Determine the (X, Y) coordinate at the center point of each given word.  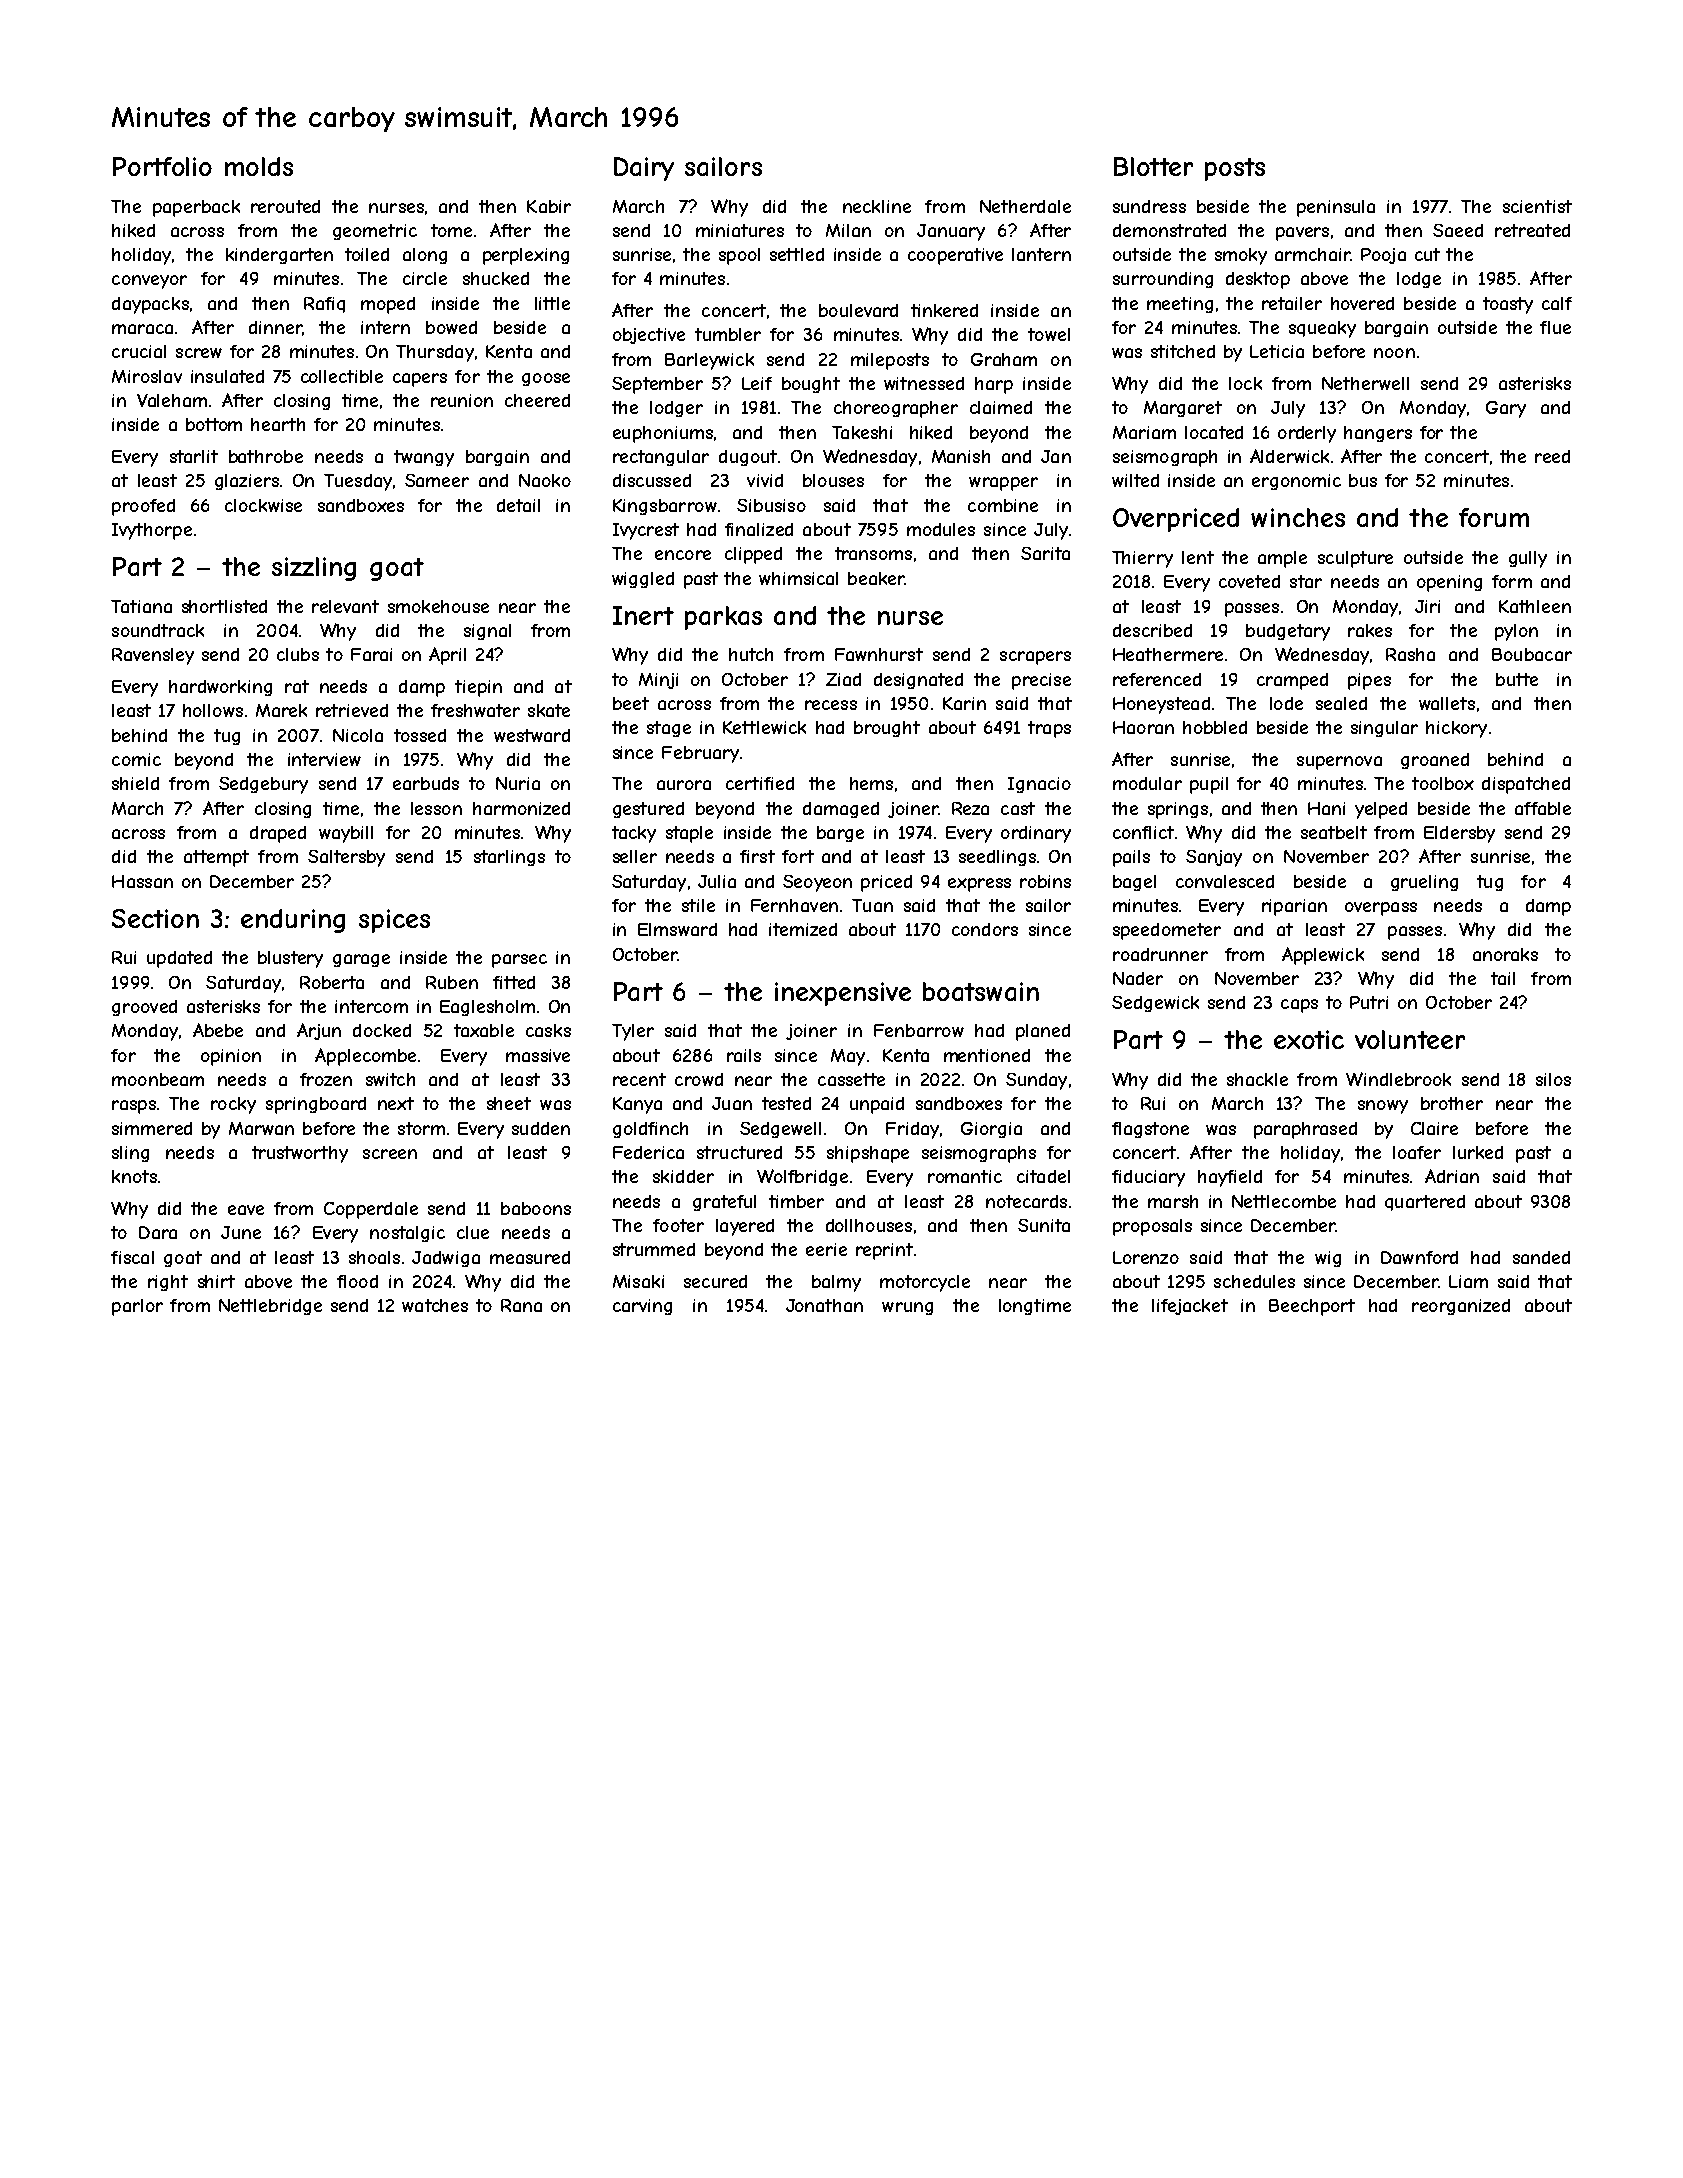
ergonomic (1296, 482)
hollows (213, 710)
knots (134, 1176)
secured (715, 1281)
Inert (643, 615)
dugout (748, 458)
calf (1557, 303)
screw (199, 353)
